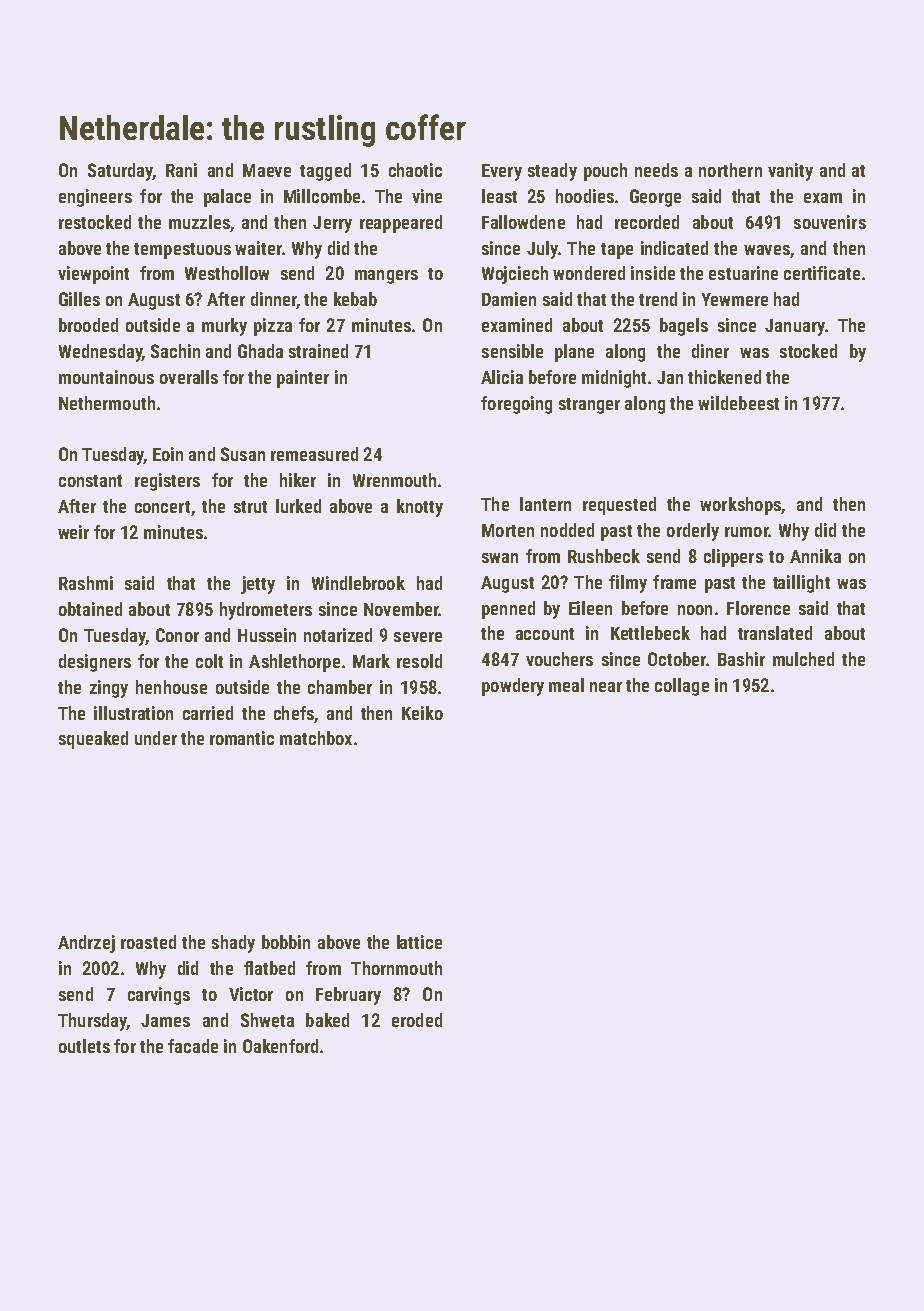 The width and height of the document is (924, 1311). Describe the element at coordinates (803, 659) in the document. I see `mulched` at that location.
